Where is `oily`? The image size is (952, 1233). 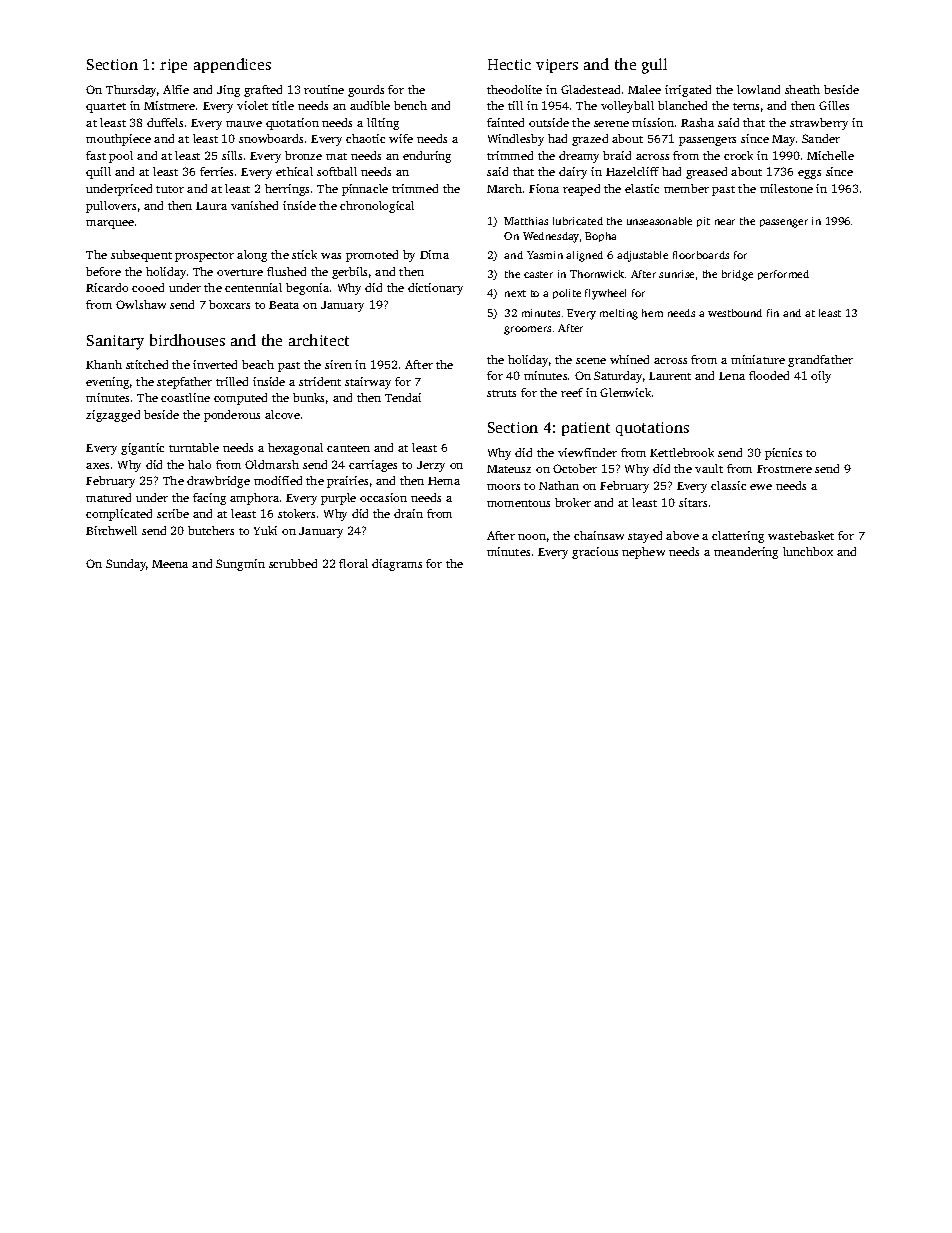 oily is located at coordinates (821, 377).
